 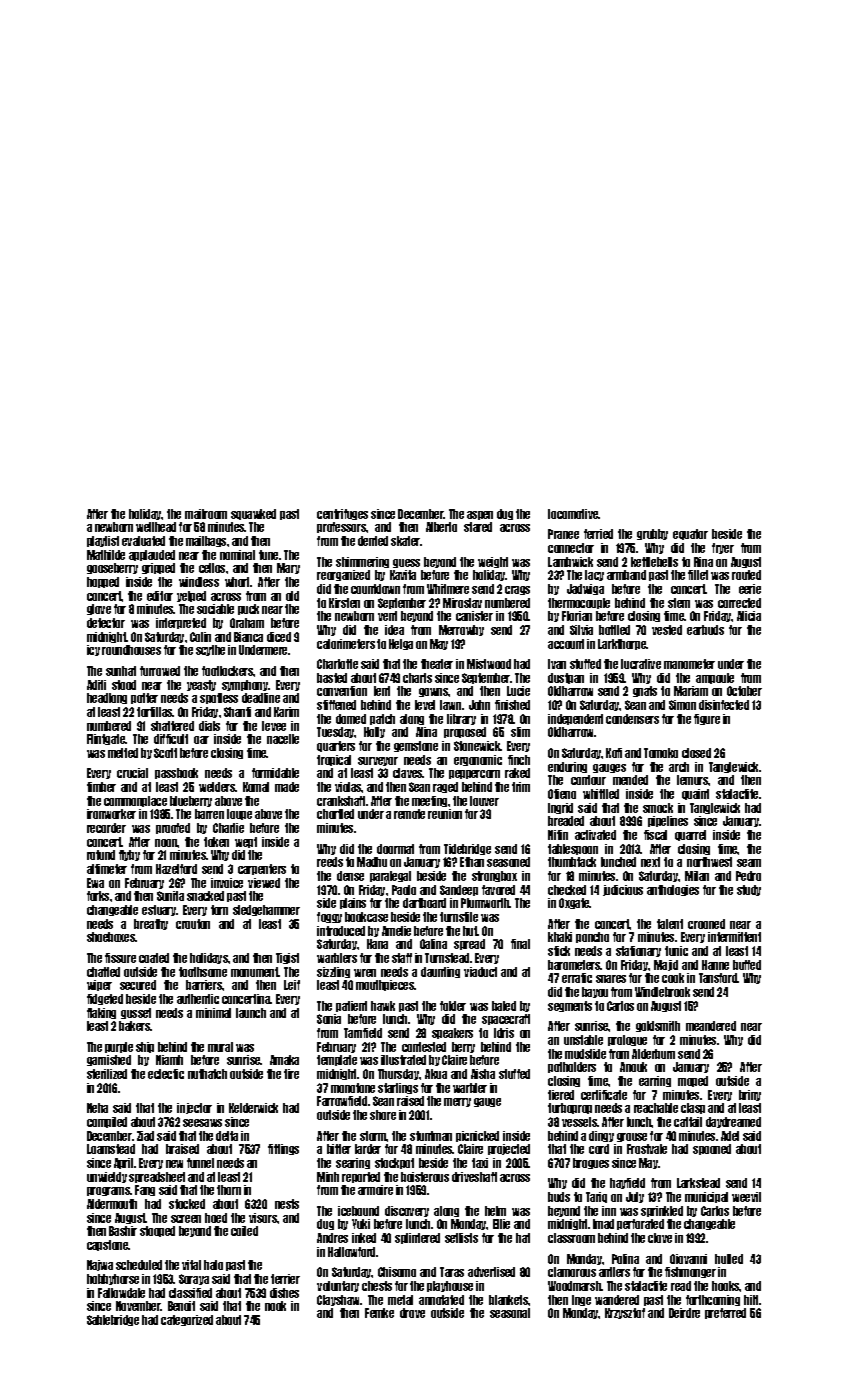 What do you see at coordinates (343, 575) in the screenshot?
I see `reorganized` at bounding box center [343, 575].
